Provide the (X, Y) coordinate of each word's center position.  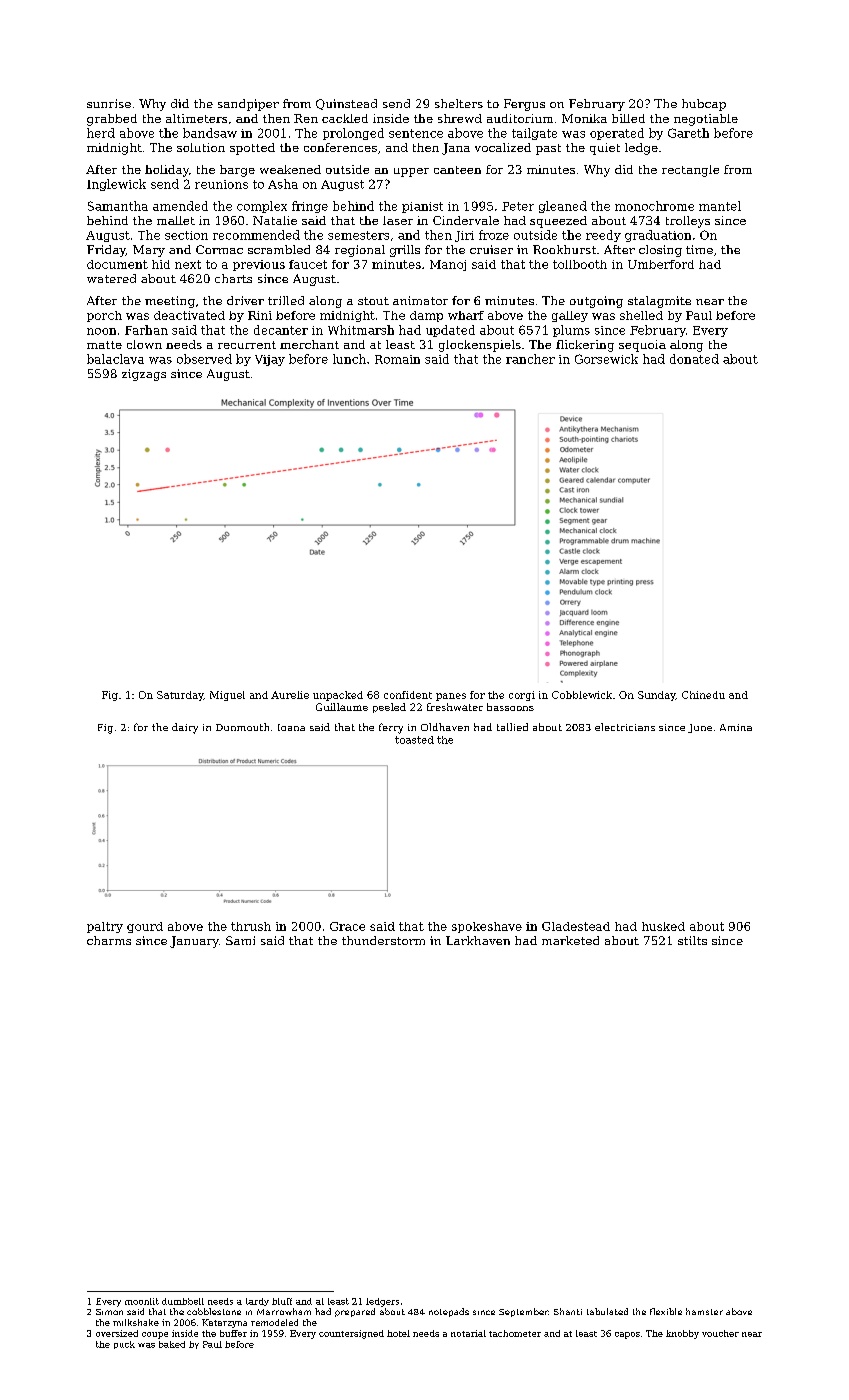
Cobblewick (582, 695)
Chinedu (703, 695)
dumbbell (183, 1301)
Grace (347, 926)
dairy (185, 728)
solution (201, 147)
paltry (105, 927)
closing (660, 251)
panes (451, 697)
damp (426, 316)
